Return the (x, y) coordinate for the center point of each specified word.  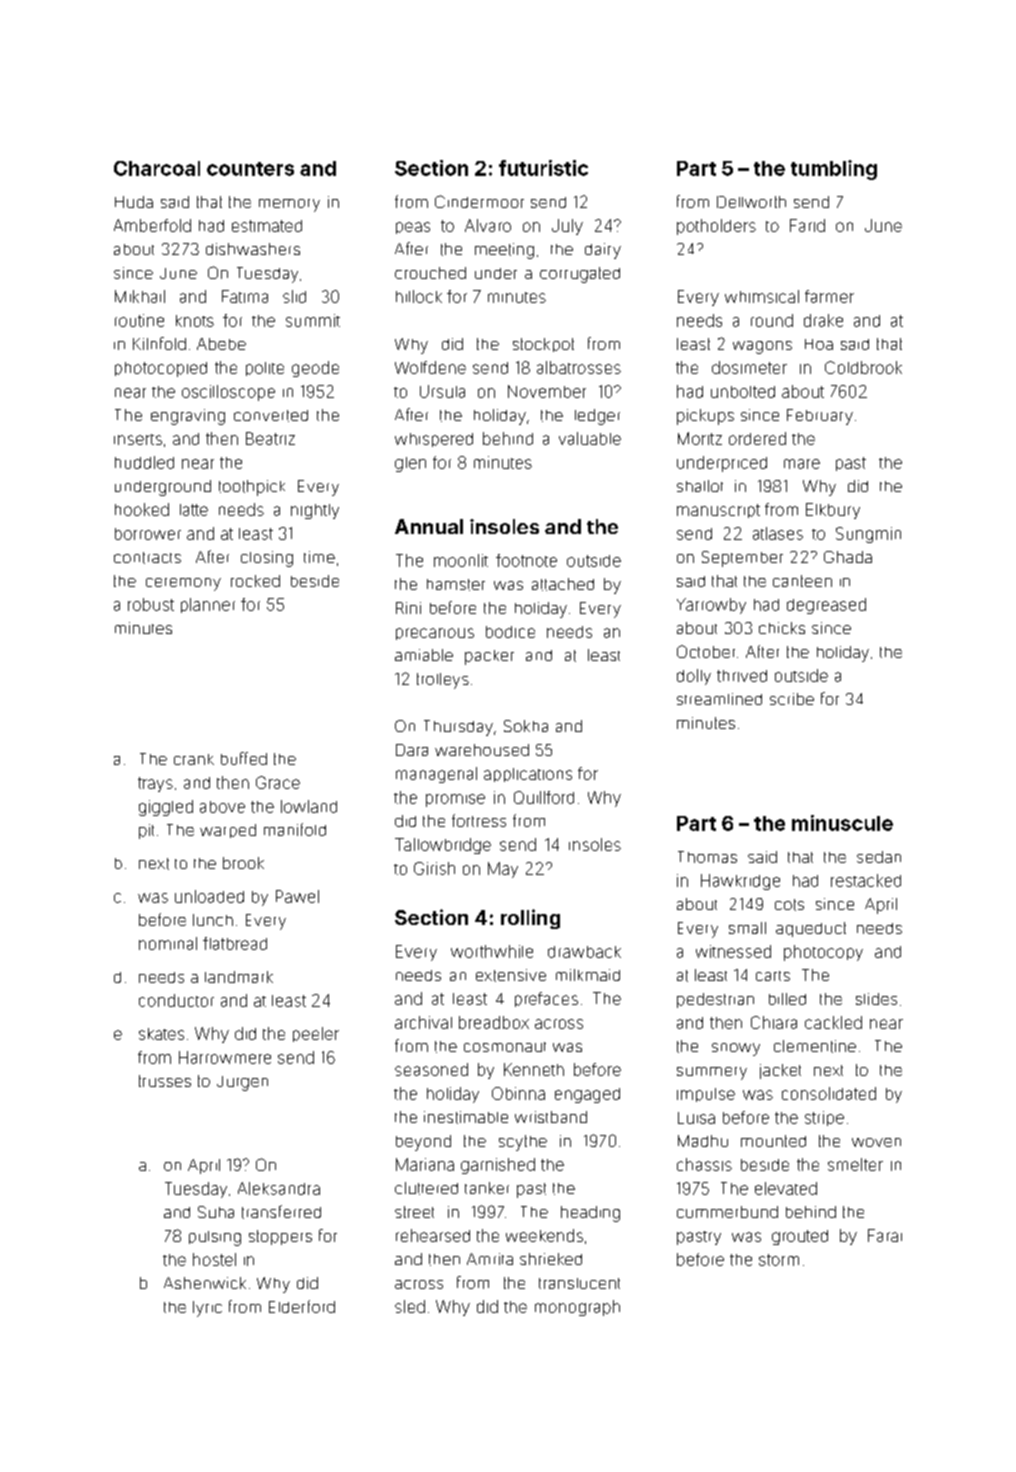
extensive (511, 975)
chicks (782, 628)
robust (151, 604)
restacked (866, 880)
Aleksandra (279, 1188)
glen (410, 464)
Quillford (544, 797)
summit (313, 320)
